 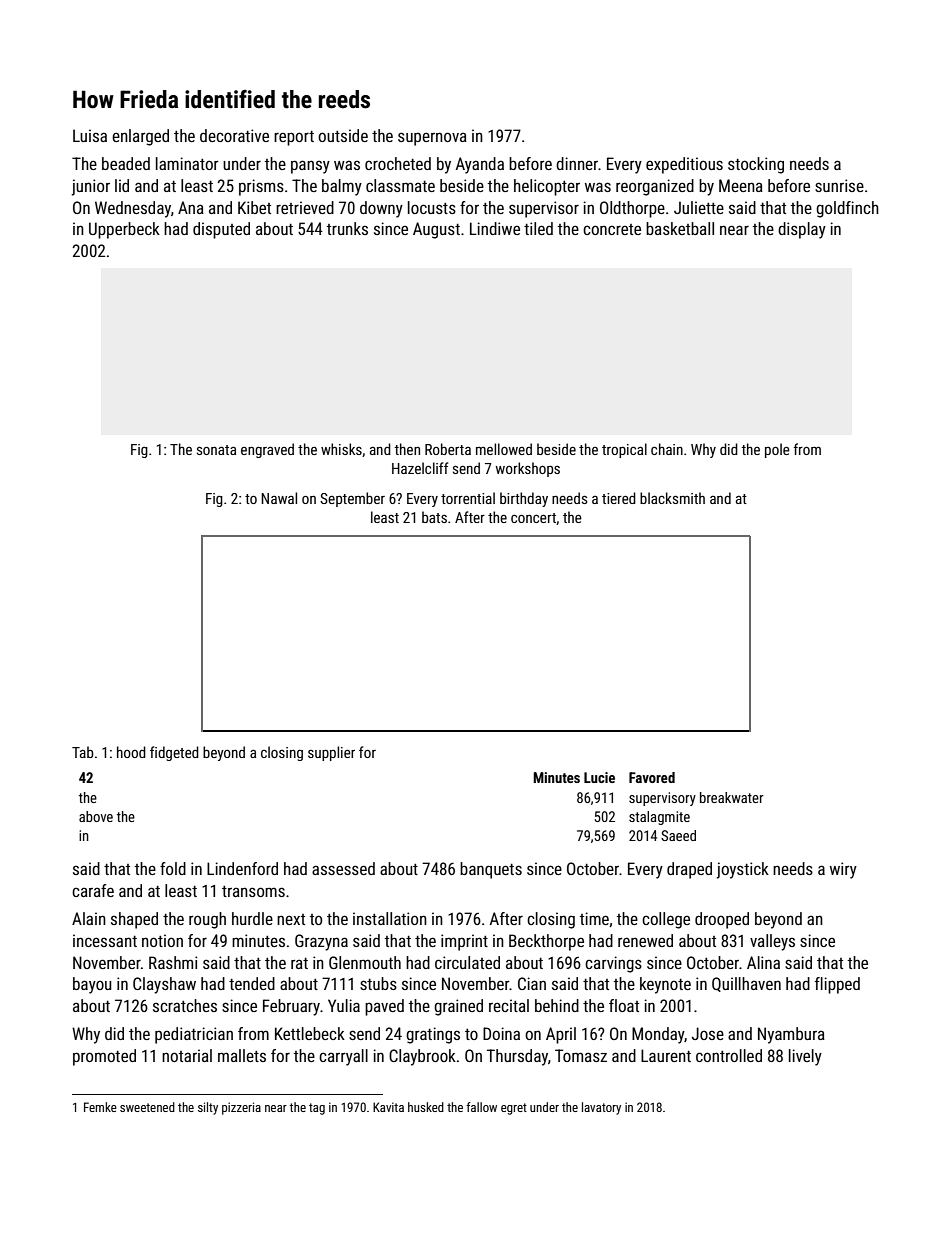 I want to click on Lucie, so click(x=599, y=777).
